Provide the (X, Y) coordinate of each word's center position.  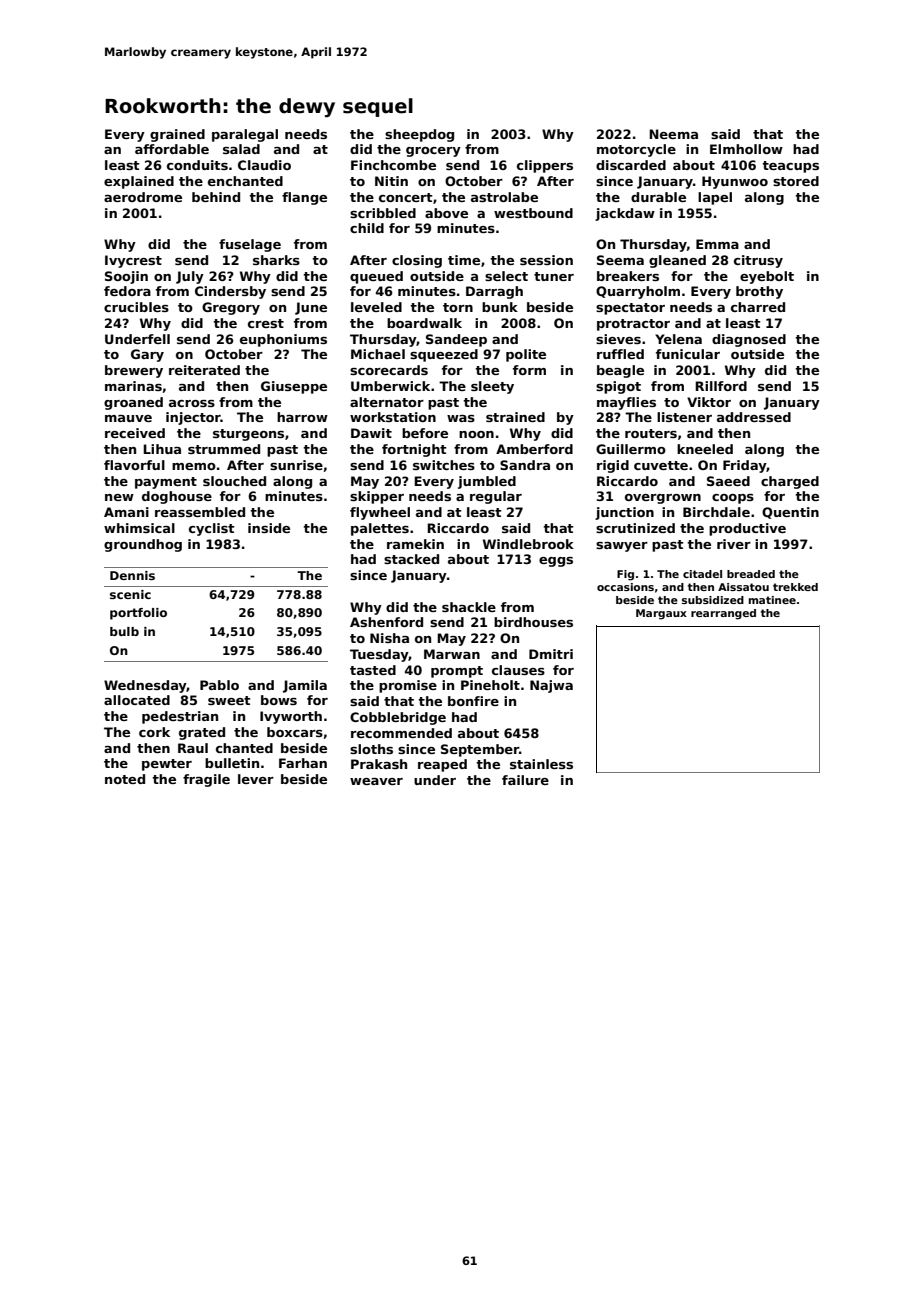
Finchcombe (393, 165)
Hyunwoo (735, 182)
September (480, 750)
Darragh (494, 292)
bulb (124, 631)
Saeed (728, 481)
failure (525, 780)
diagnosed (749, 340)
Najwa (551, 686)
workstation (393, 417)
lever (256, 779)
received (135, 433)
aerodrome (143, 197)
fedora (127, 291)
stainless (541, 764)
